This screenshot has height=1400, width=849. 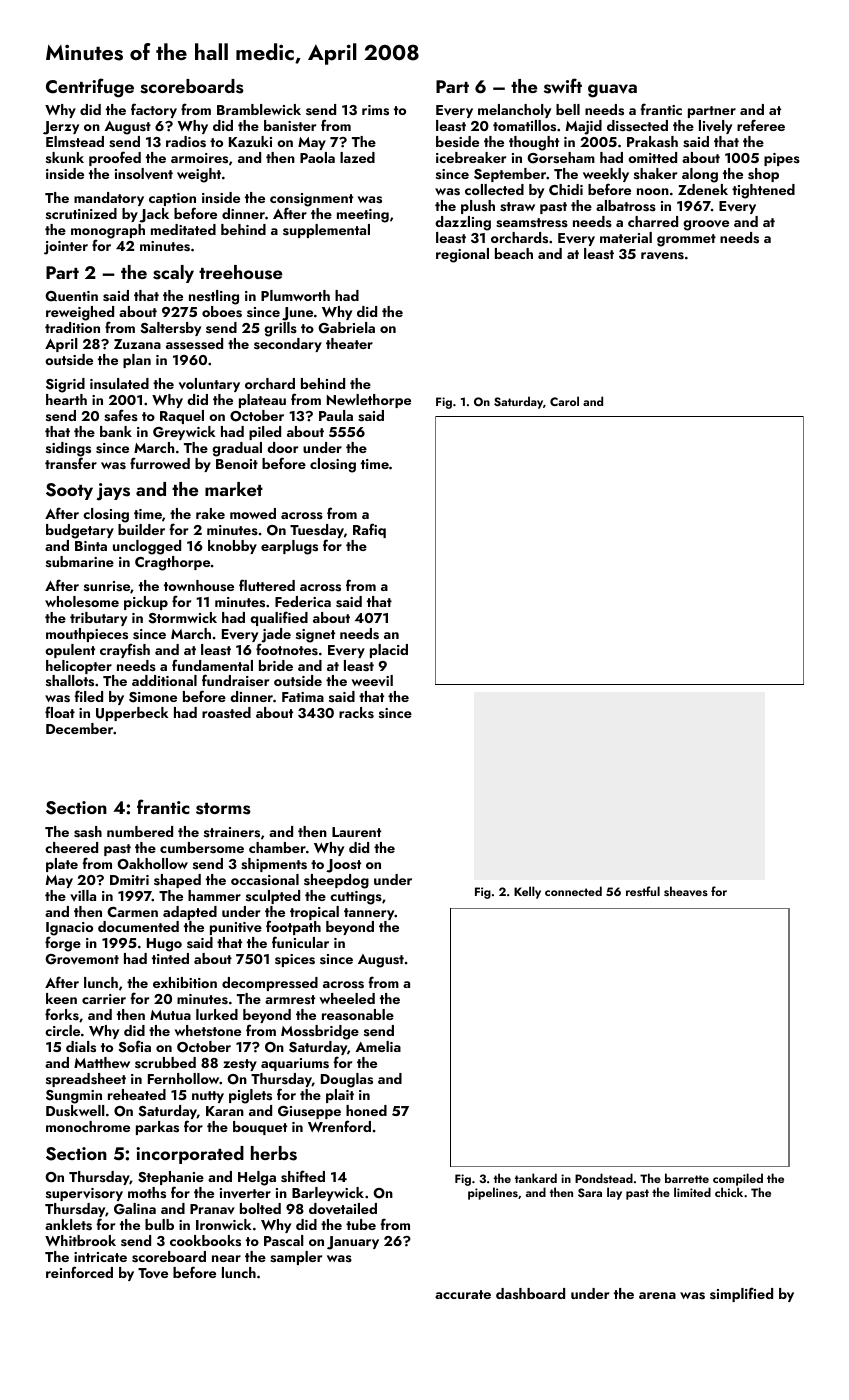 I want to click on Barleywick, so click(x=328, y=1194).
